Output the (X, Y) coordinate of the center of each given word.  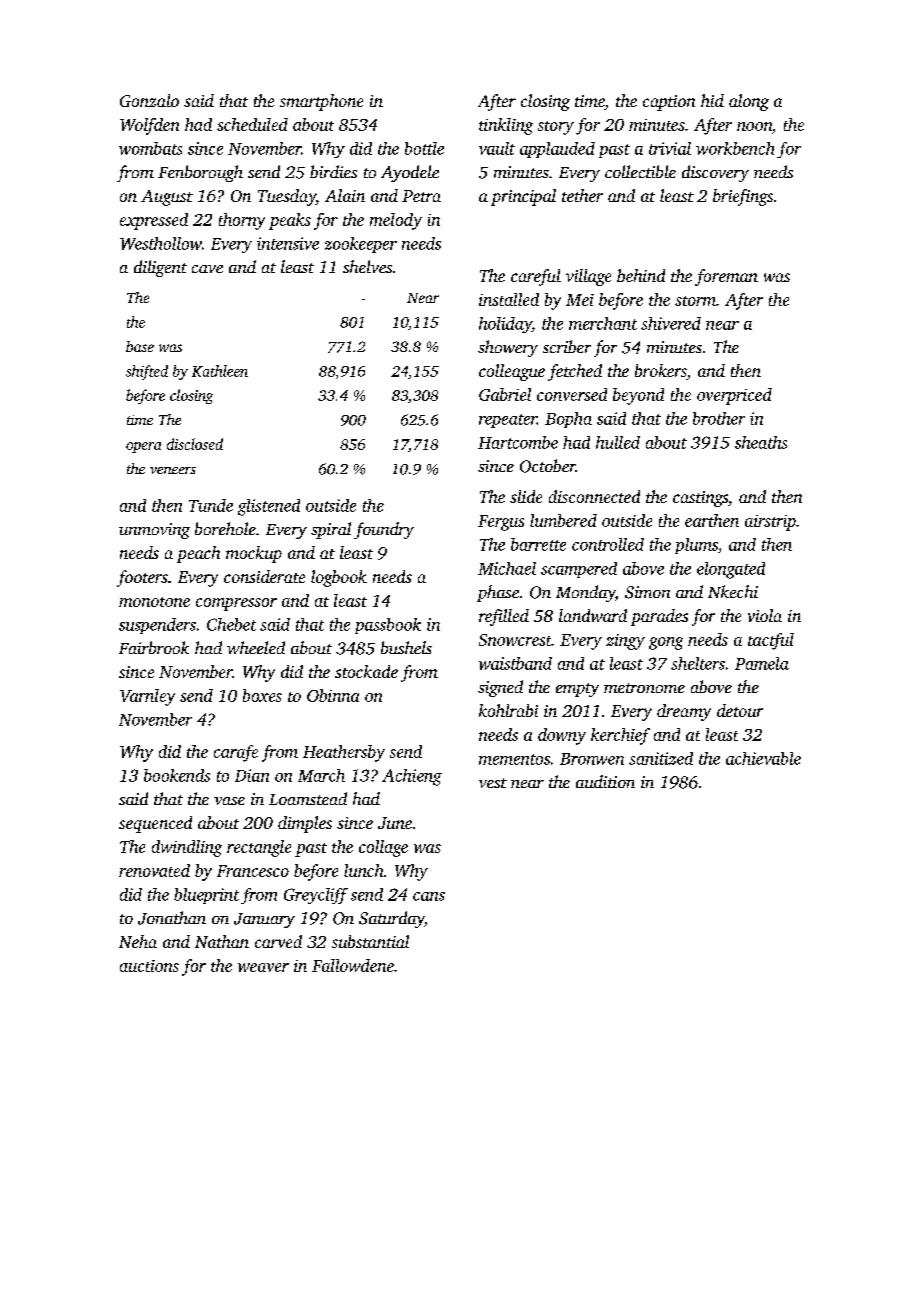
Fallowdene (353, 965)
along (749, 102)
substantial (370, 941)
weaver (263, 967)
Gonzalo (149, 100)
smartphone (321, 102)
